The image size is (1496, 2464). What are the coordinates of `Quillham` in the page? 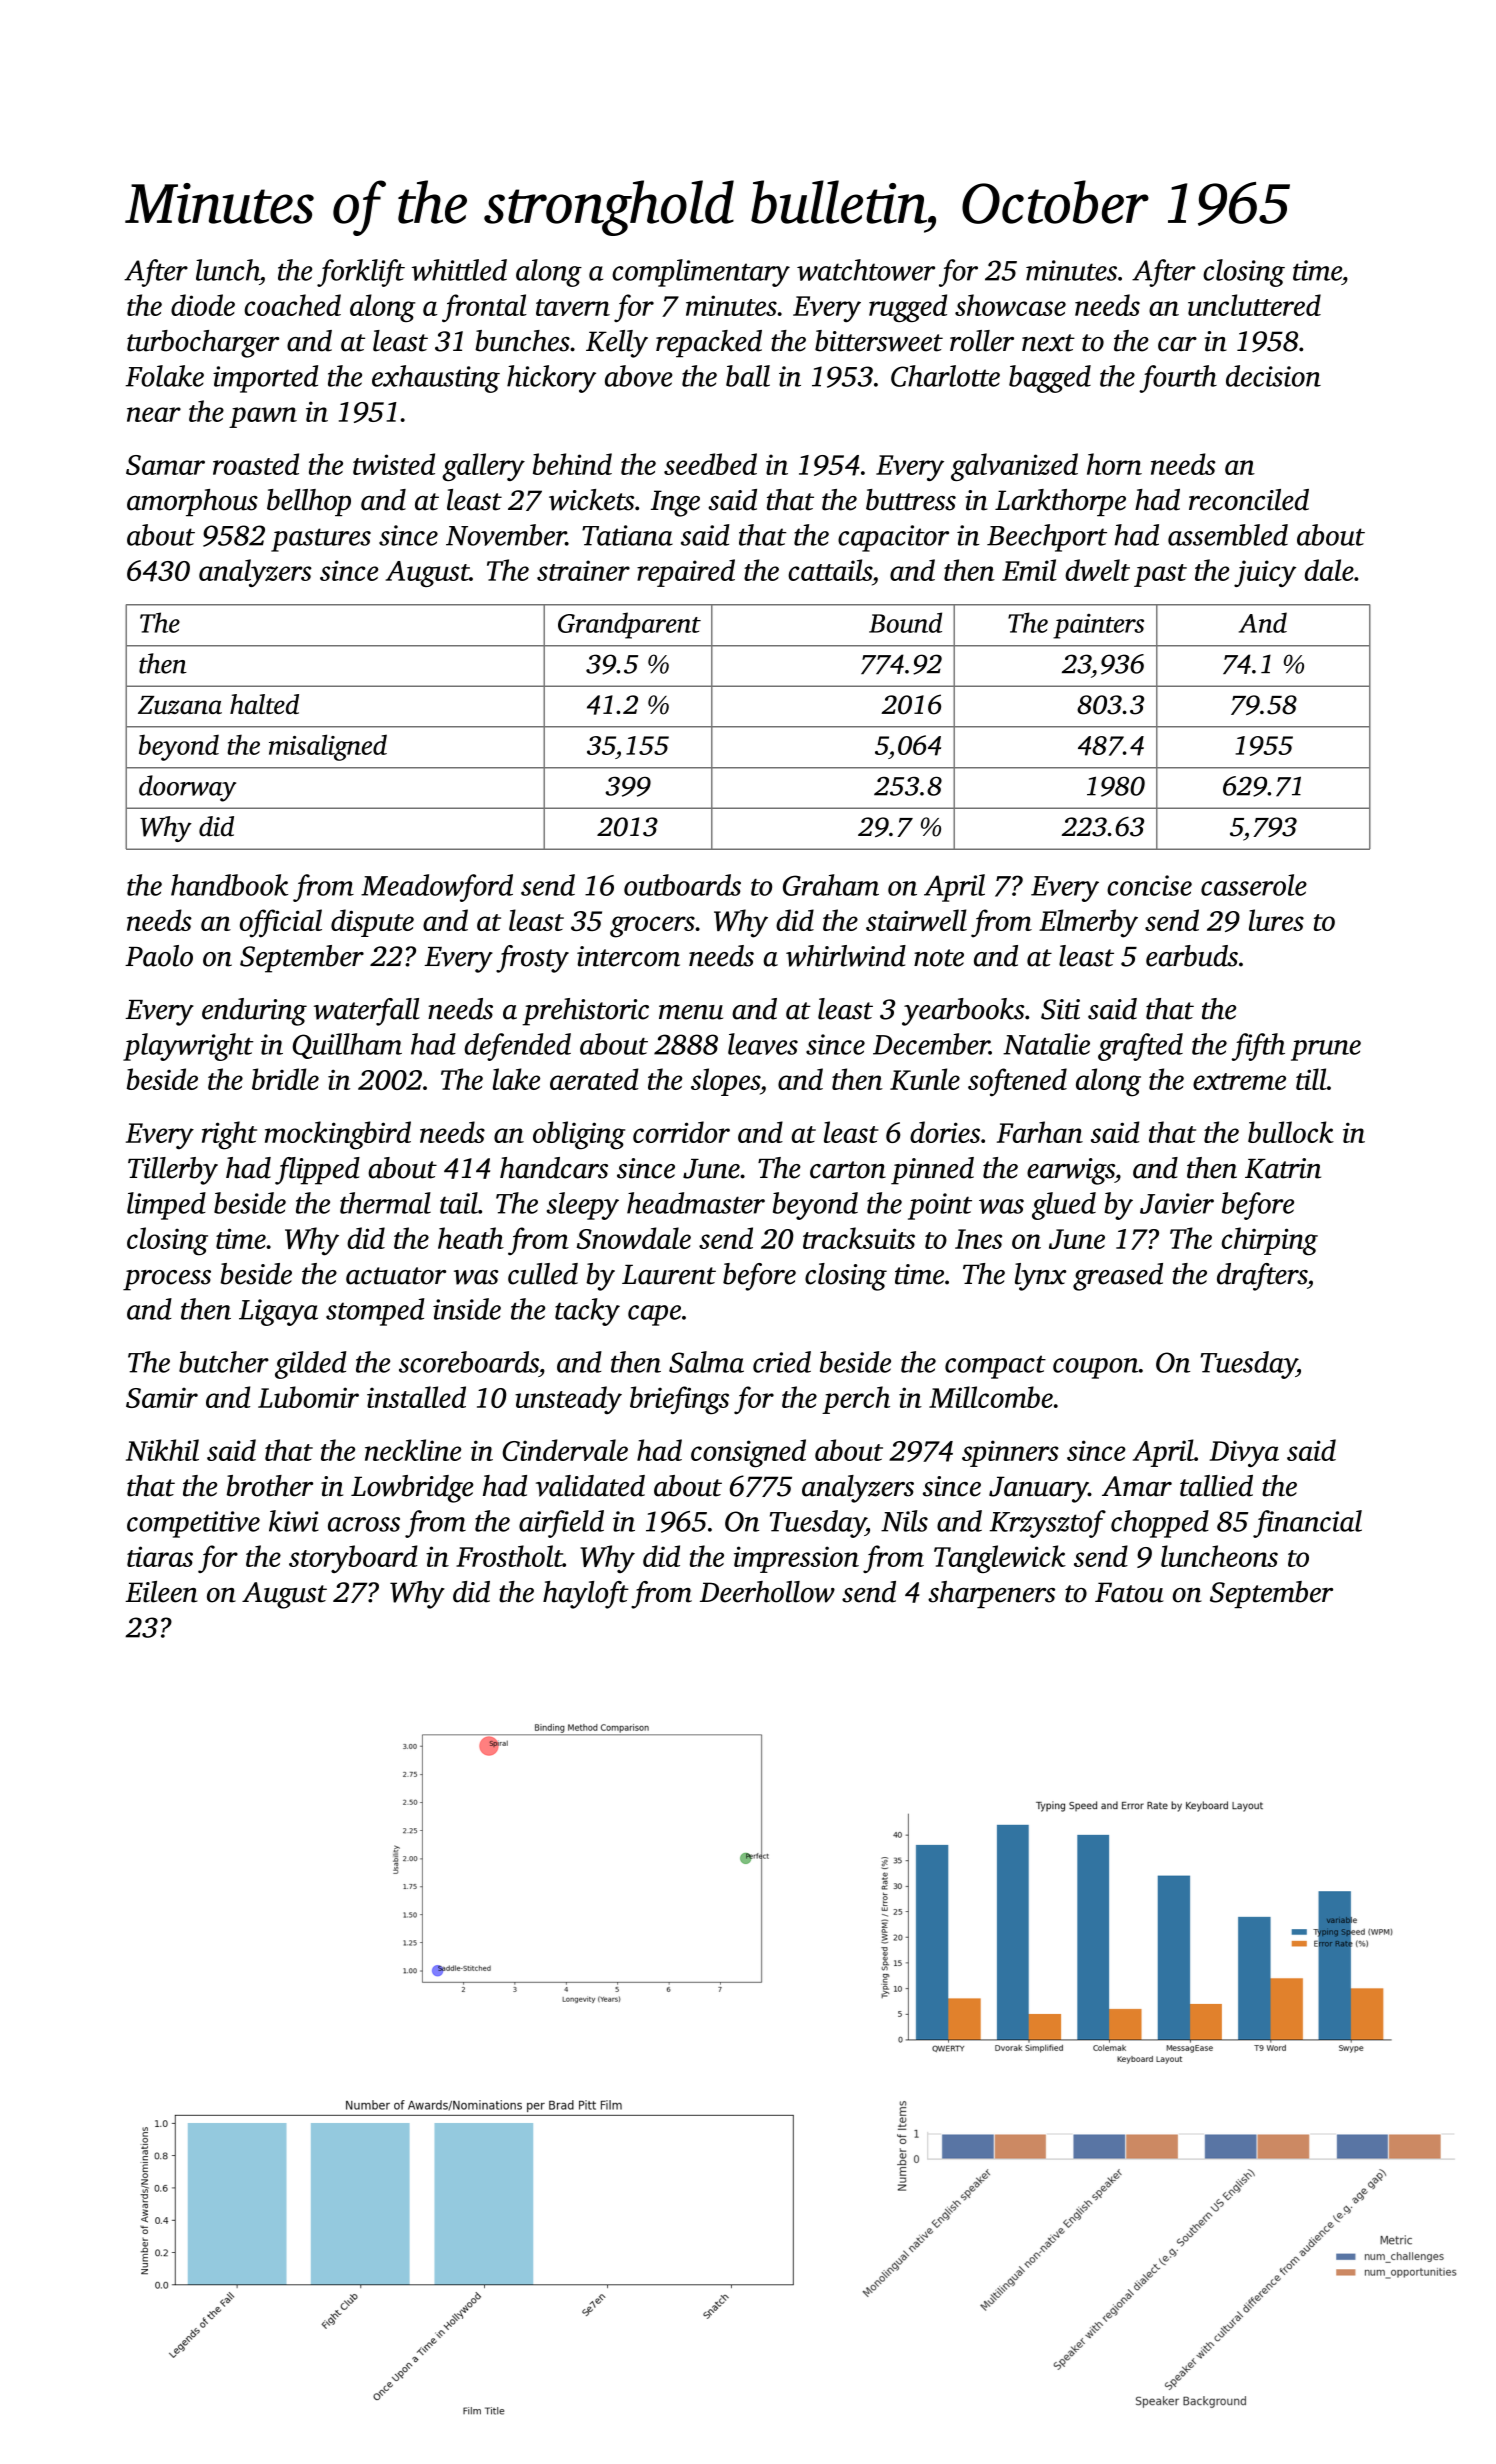 It's located at (347, 1046).
